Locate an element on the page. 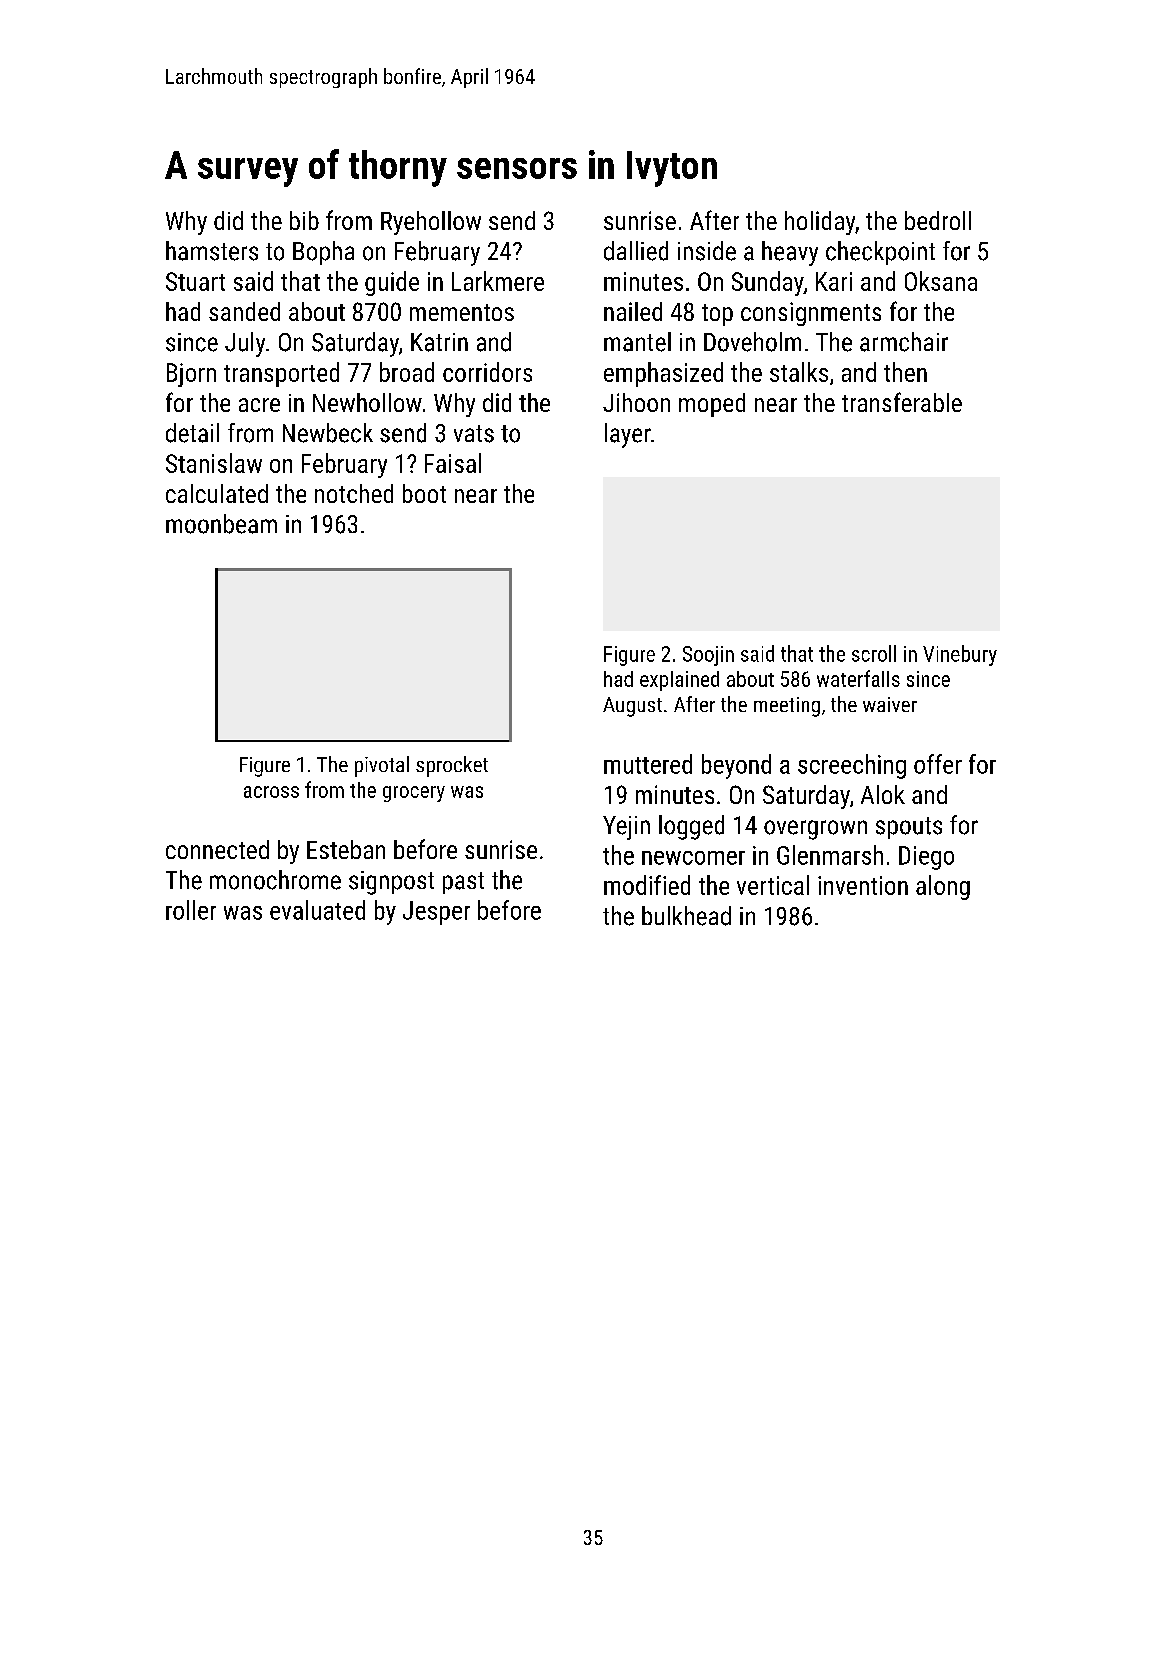  scroll is located at coordinates (874, 653).
